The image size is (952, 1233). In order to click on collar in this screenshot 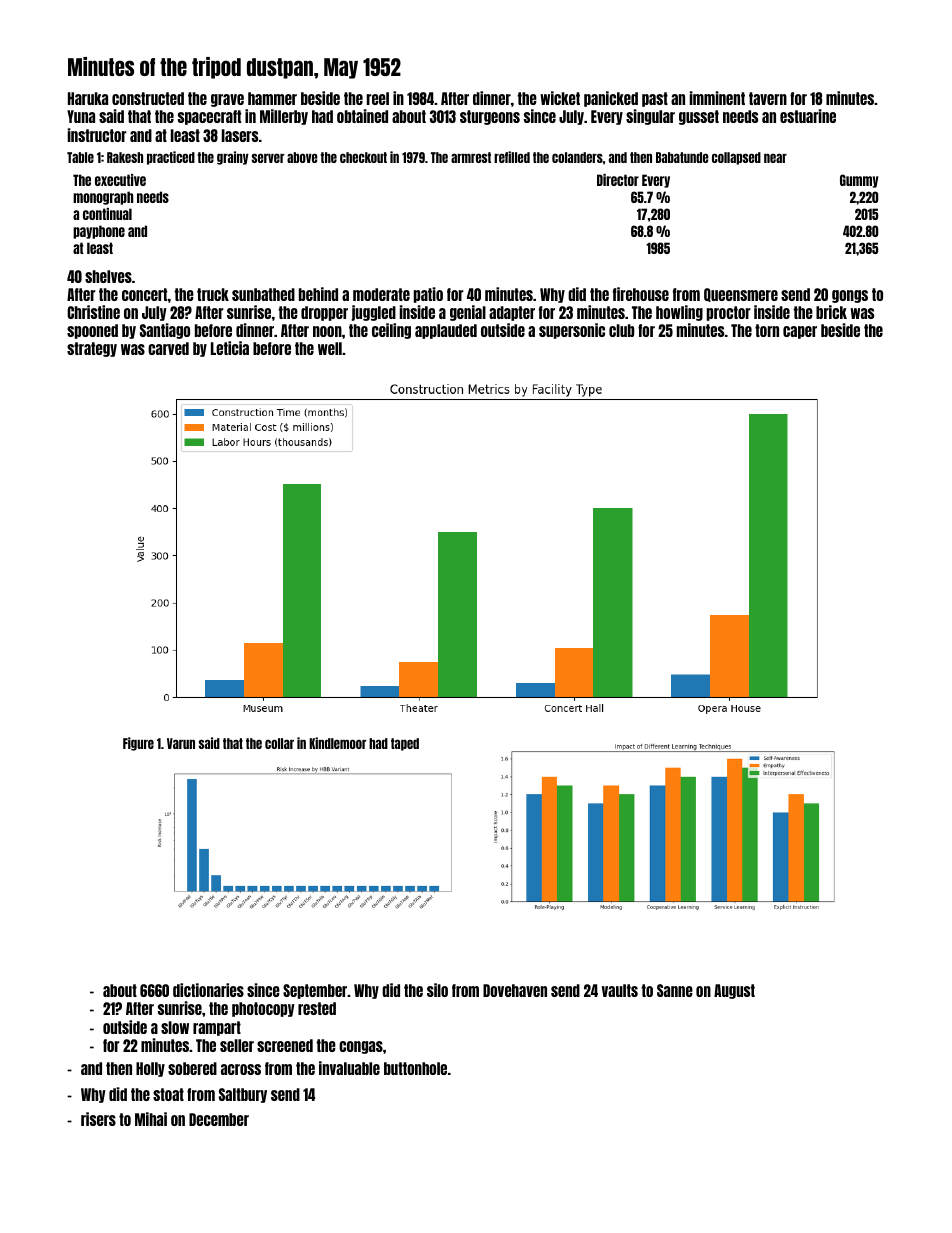, I will do `click(279, 743)`.
